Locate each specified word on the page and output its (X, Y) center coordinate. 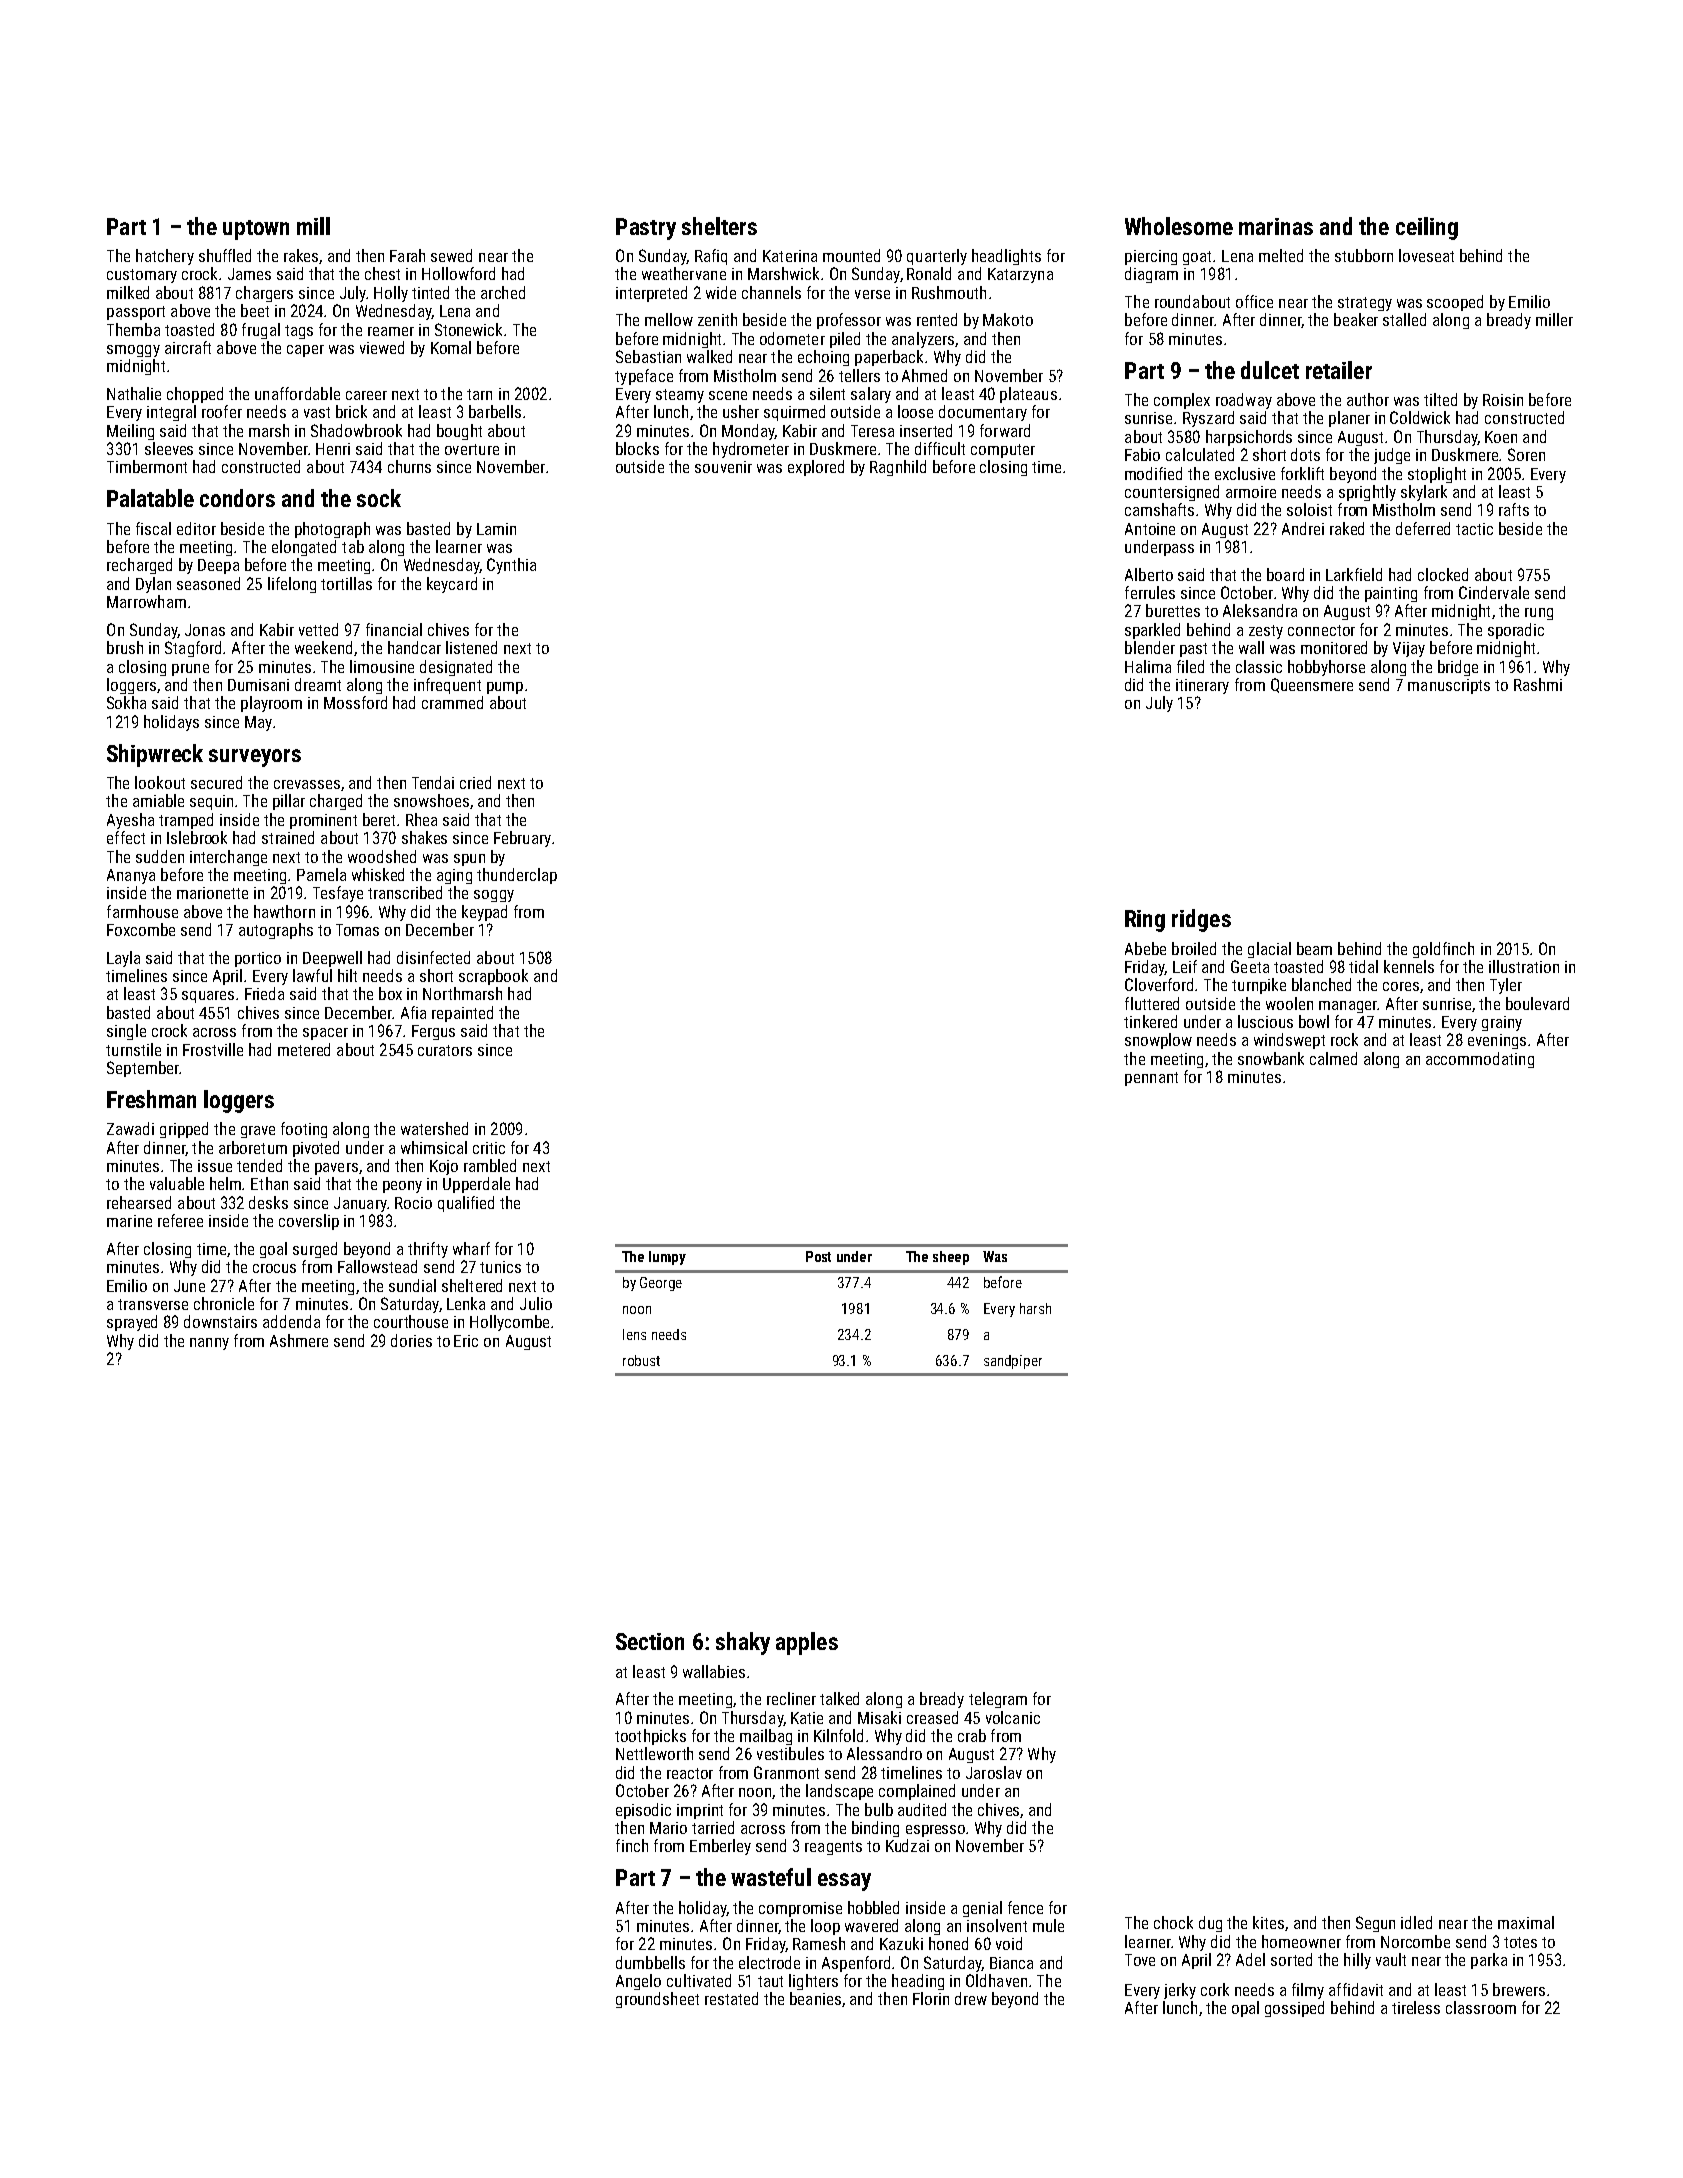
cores (1401, 986)
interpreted (651, 294)
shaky (743, 1643)
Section (650, 1641)
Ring (1145, 921)
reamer (391, 331)
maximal (1526, 1922)
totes (1520, 1942)
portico (258, 959)
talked (839, 1698)
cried (475, 782)
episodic (643, 1811)
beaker (1356, 319)
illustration (1524, 966)
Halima (1148, 666)
